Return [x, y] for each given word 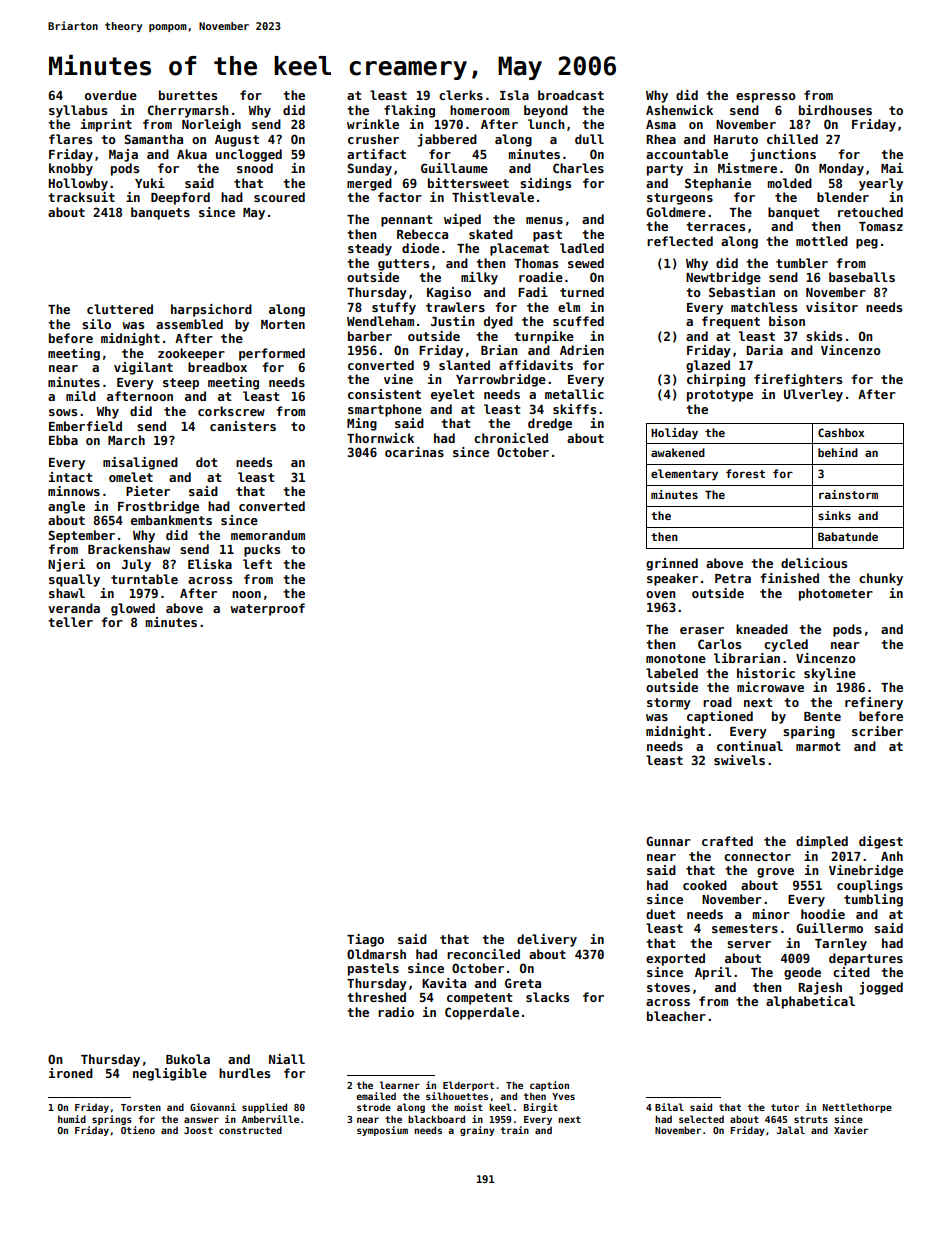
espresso [766, 98]
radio [396, 1012]
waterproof [267, 609]
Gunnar [668, 841]
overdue [111, 95]
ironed [71, 1073]
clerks [461, 95]
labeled [672, 673]
